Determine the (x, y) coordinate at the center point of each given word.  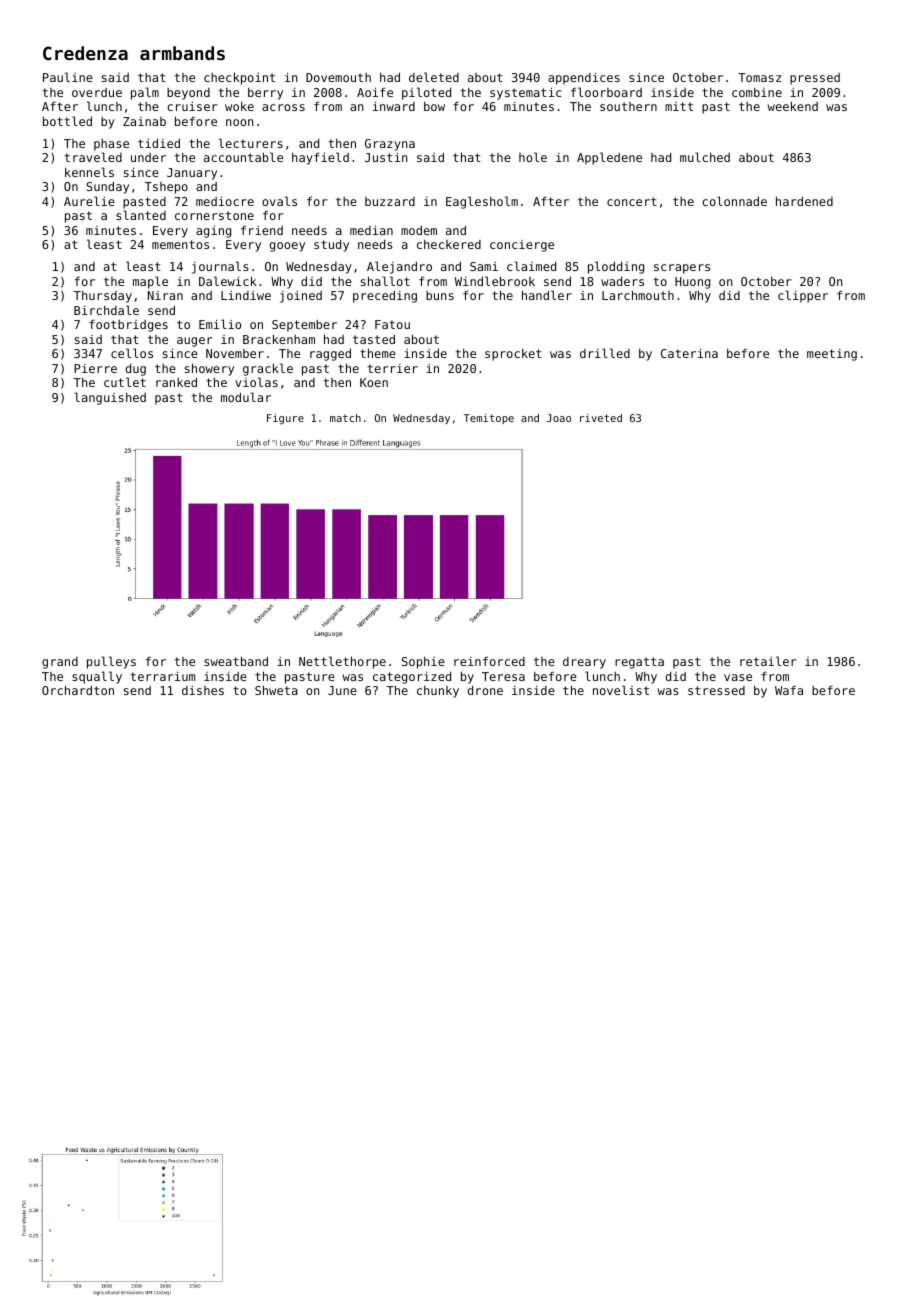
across (283, 107)
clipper (803, 296)
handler (547, 295)
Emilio (220, 324)
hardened (804, 201)
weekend (792, 106)
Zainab (144, 121)
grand (60, 663)
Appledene (609, 158)
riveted (601, 418)
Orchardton (78, 690)
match (345, 418)
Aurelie (89, 201)
